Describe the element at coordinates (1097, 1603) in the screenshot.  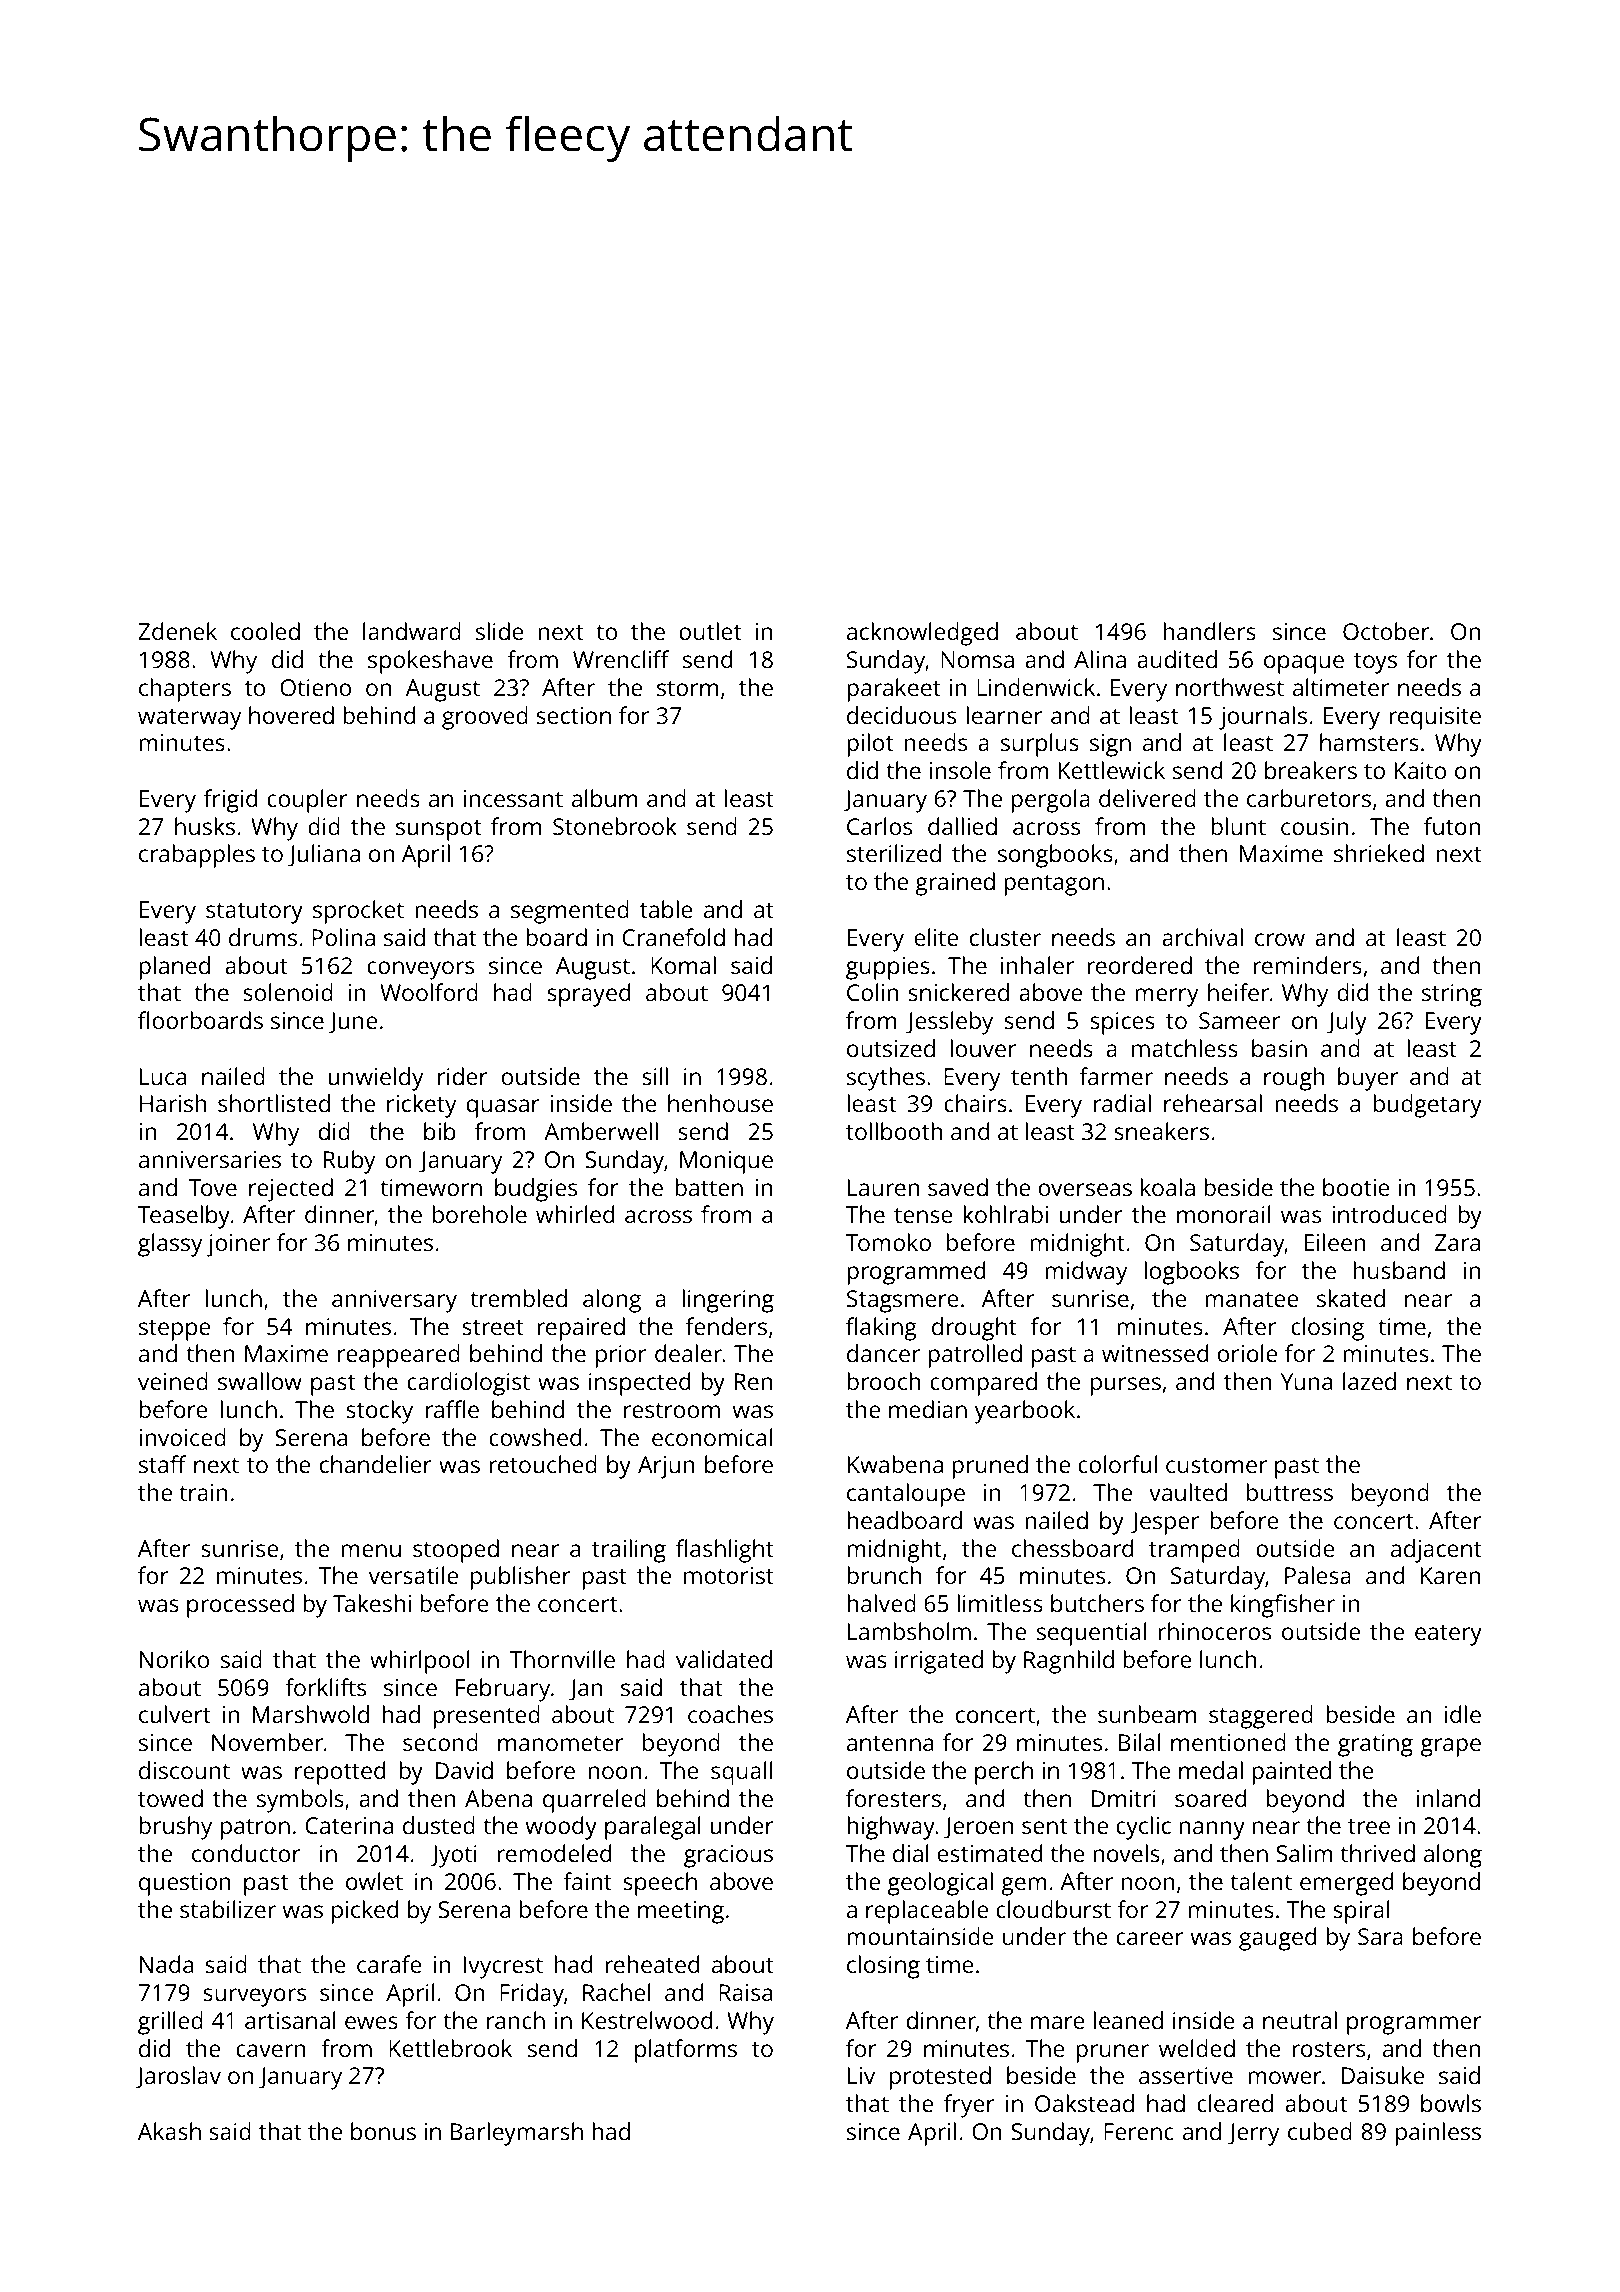
I see `butchers` at that location.
